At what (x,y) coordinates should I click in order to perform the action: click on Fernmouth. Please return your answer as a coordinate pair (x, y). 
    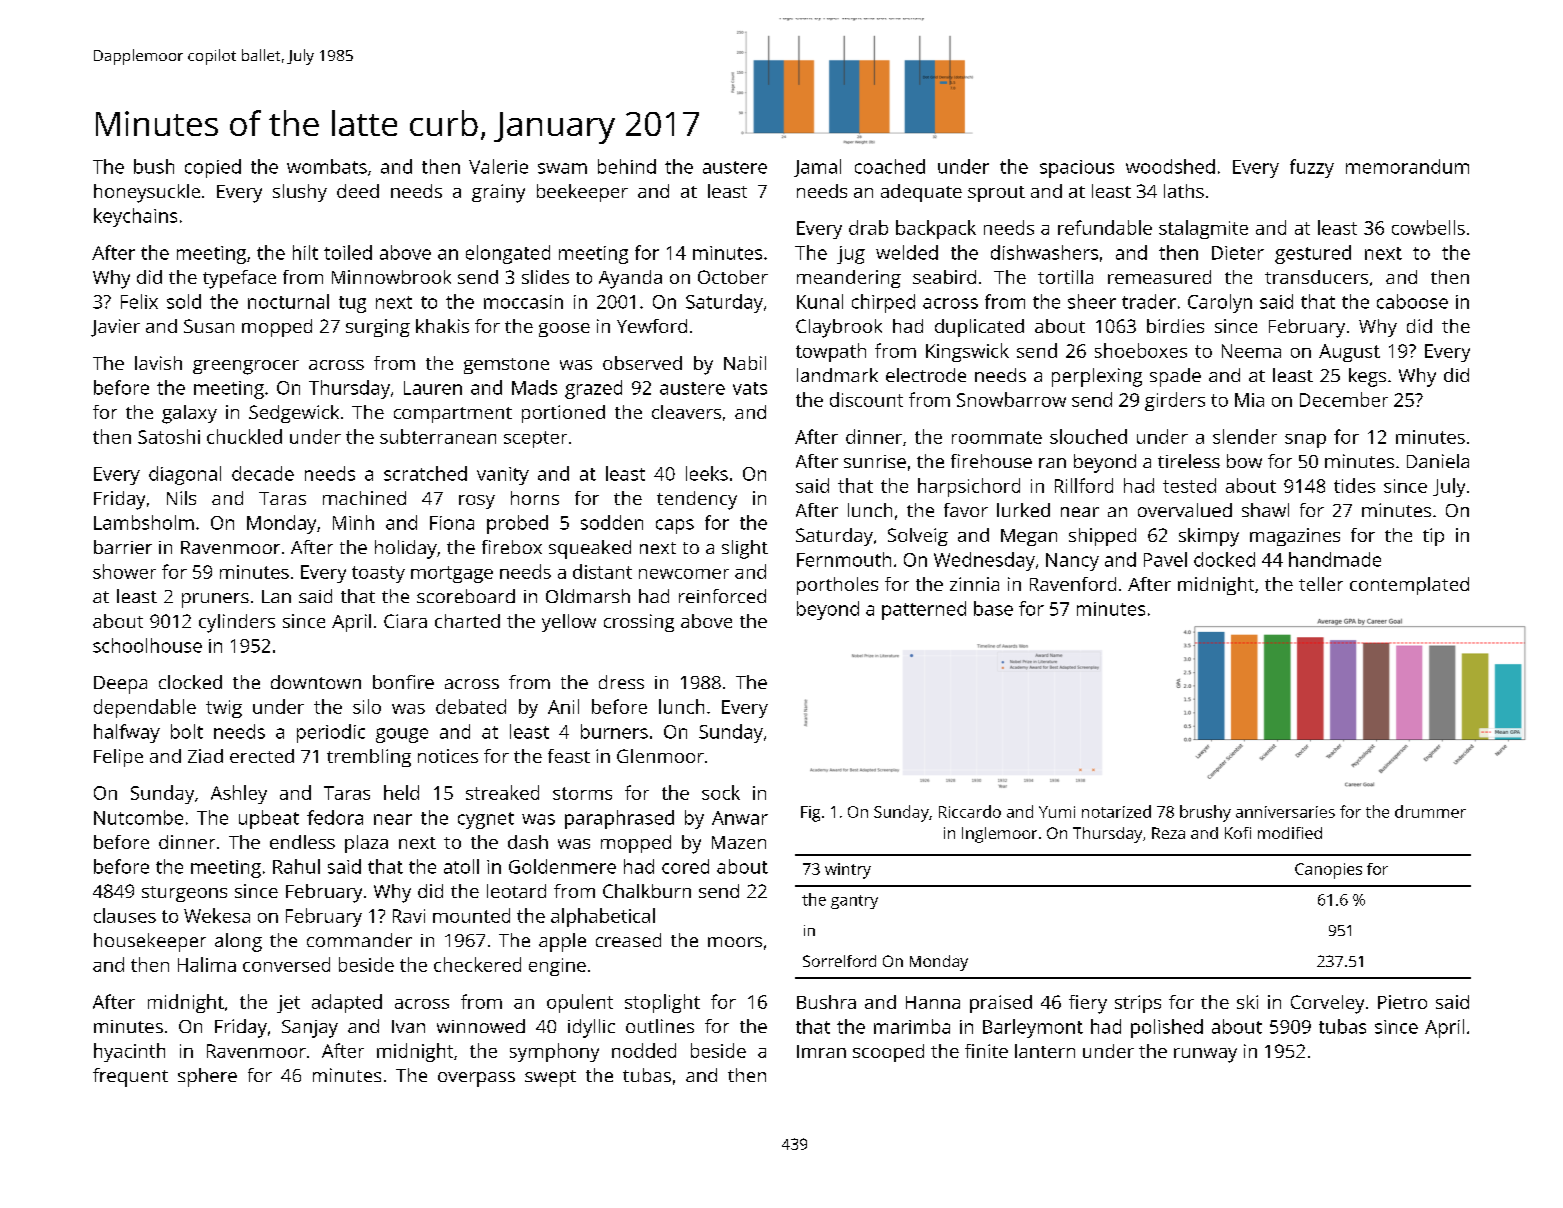
    Looking at the image, I should click on (844, 559).
